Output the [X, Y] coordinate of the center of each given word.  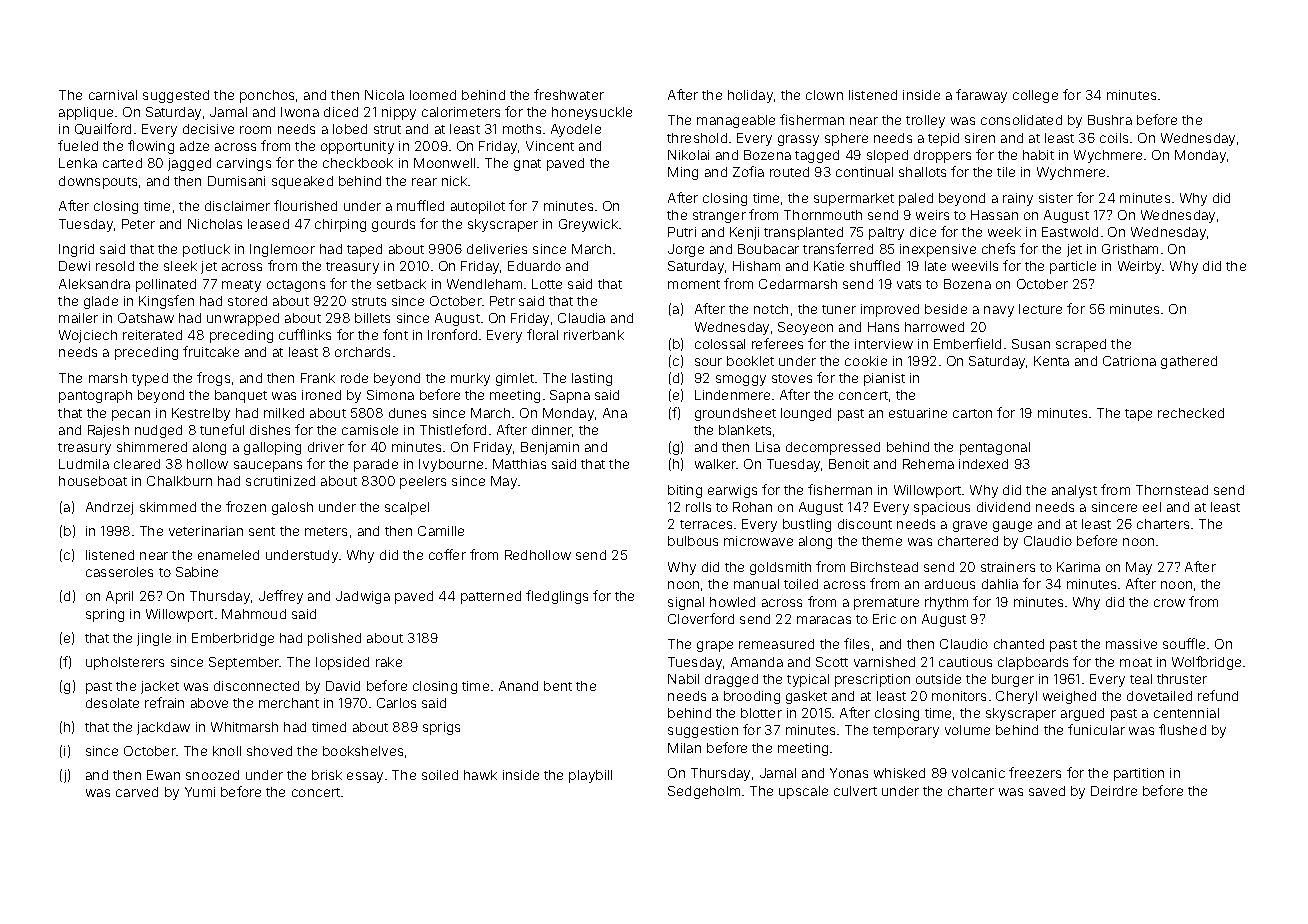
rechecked [1191, 413]
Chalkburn [179, 481]
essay [365, 777]
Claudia [581, 318]
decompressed [833, 448]
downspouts [98, 182]
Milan [684, 748]
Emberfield [967, 343]
